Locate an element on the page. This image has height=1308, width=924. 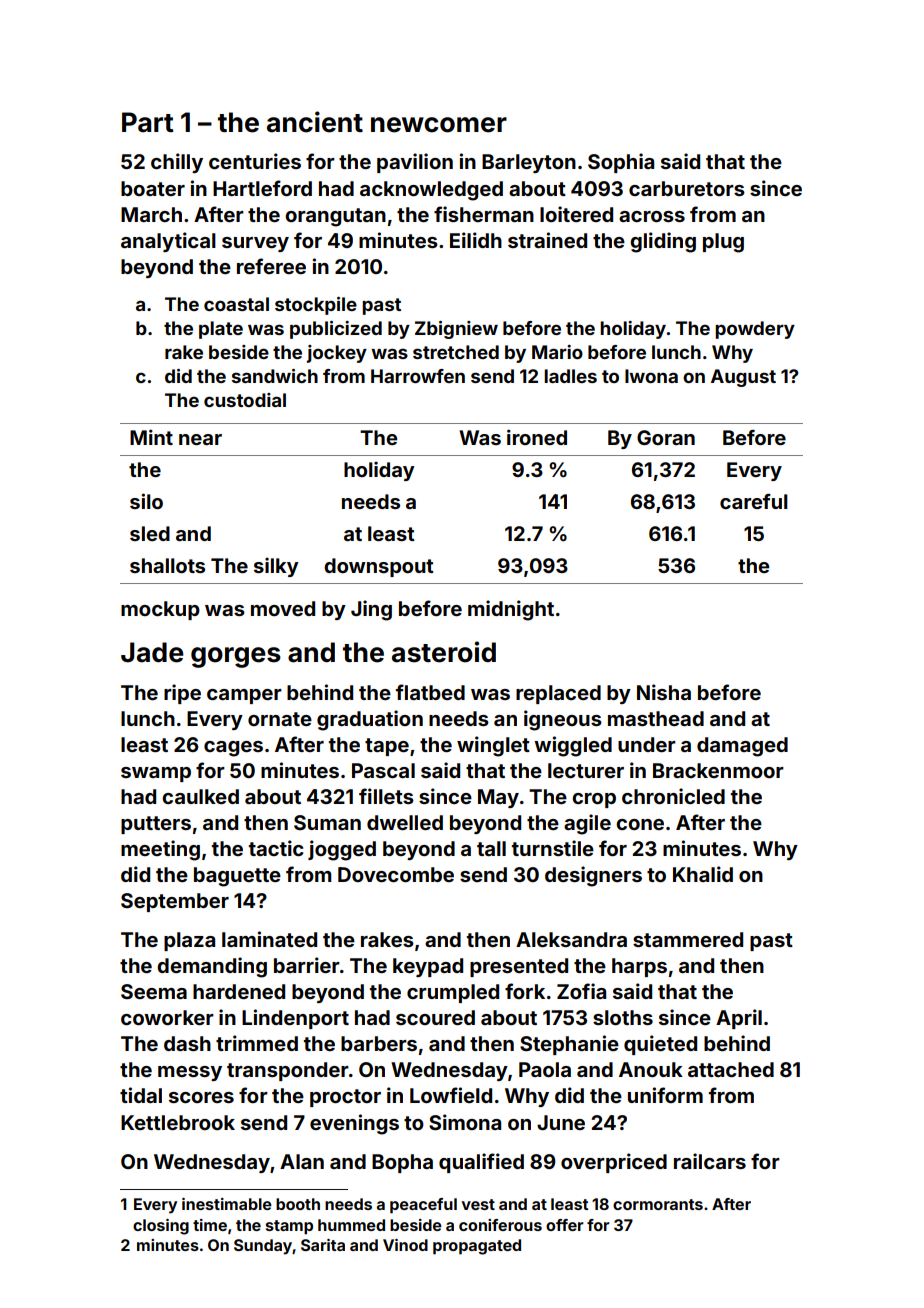
plate is located at coordinates (221, 330).
